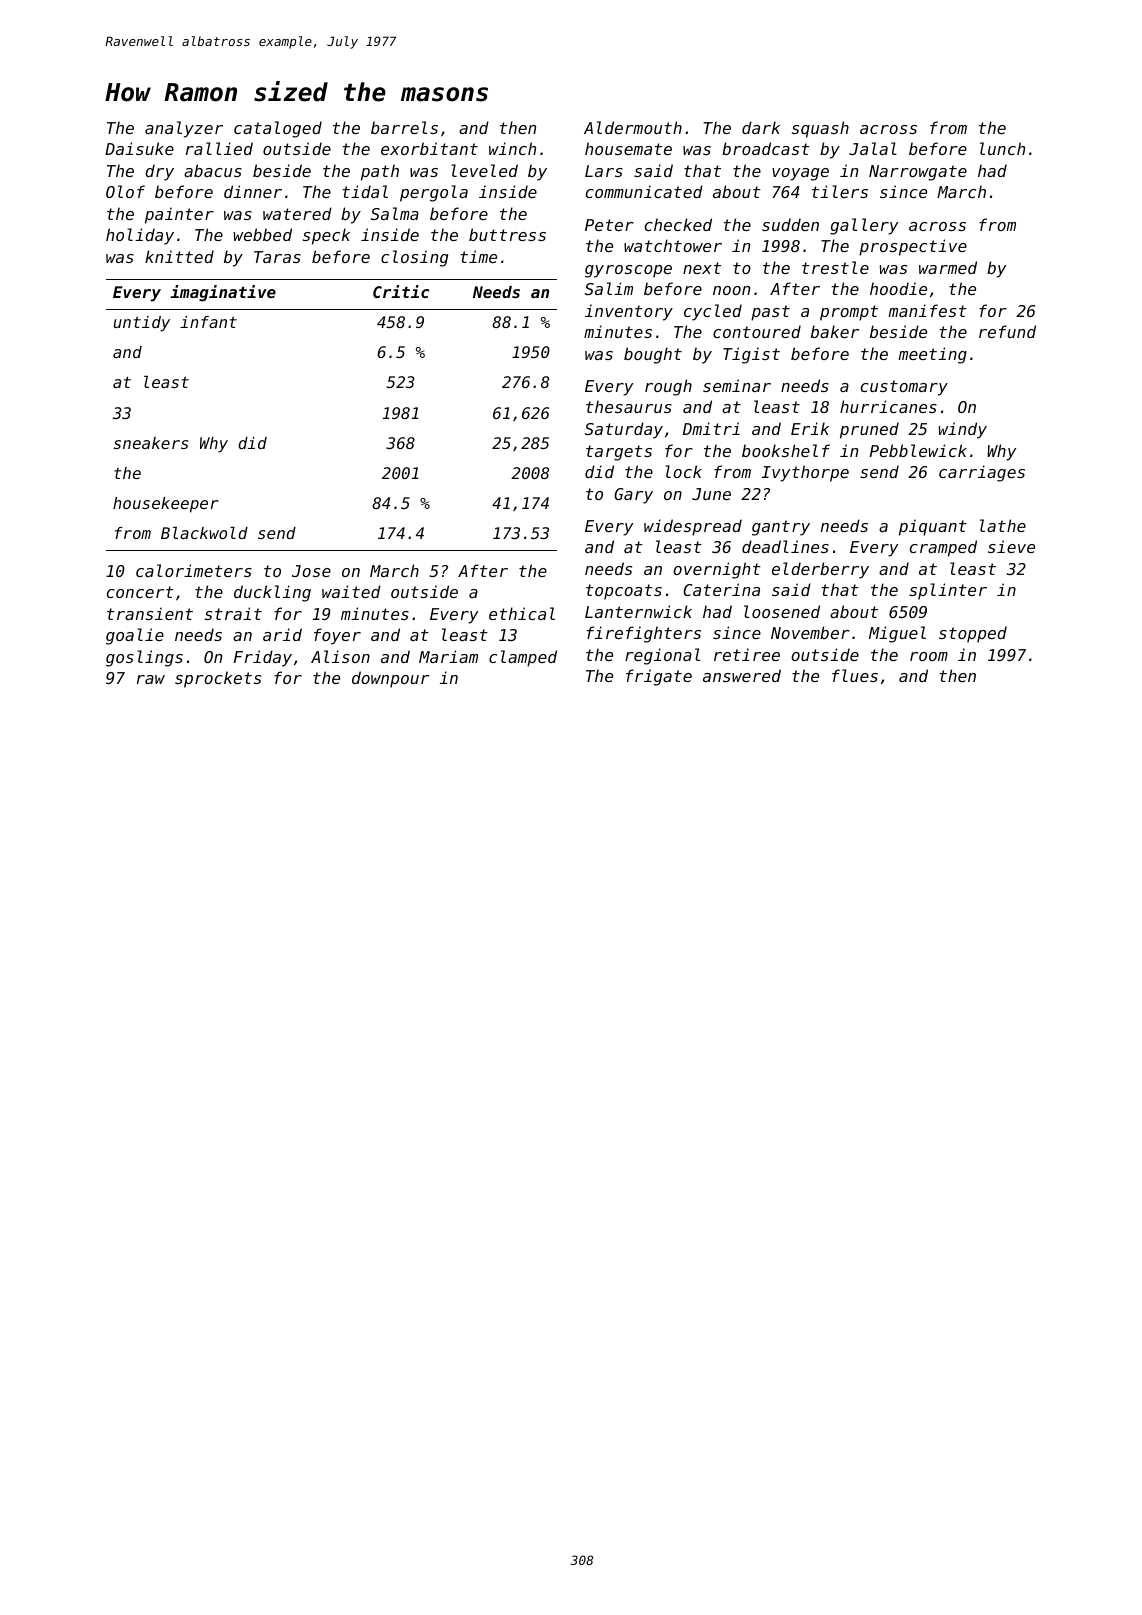 This document has width=1142, height=1615. Describe the element at coordinates (522, 613) in the document. I see `ethical` at that location.
